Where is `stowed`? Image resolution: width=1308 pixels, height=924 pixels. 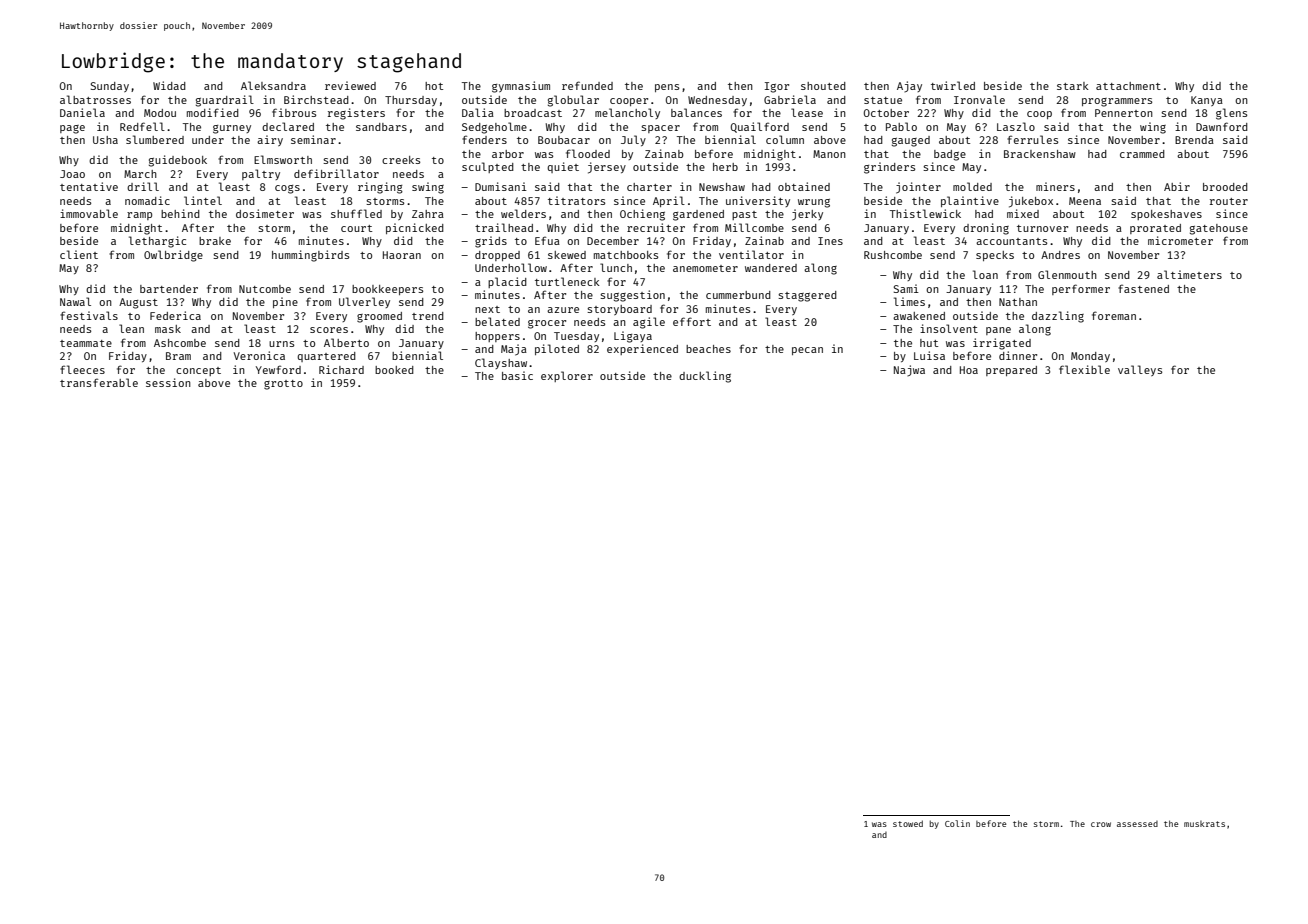 stowed is located at coordinates (908, 823).
